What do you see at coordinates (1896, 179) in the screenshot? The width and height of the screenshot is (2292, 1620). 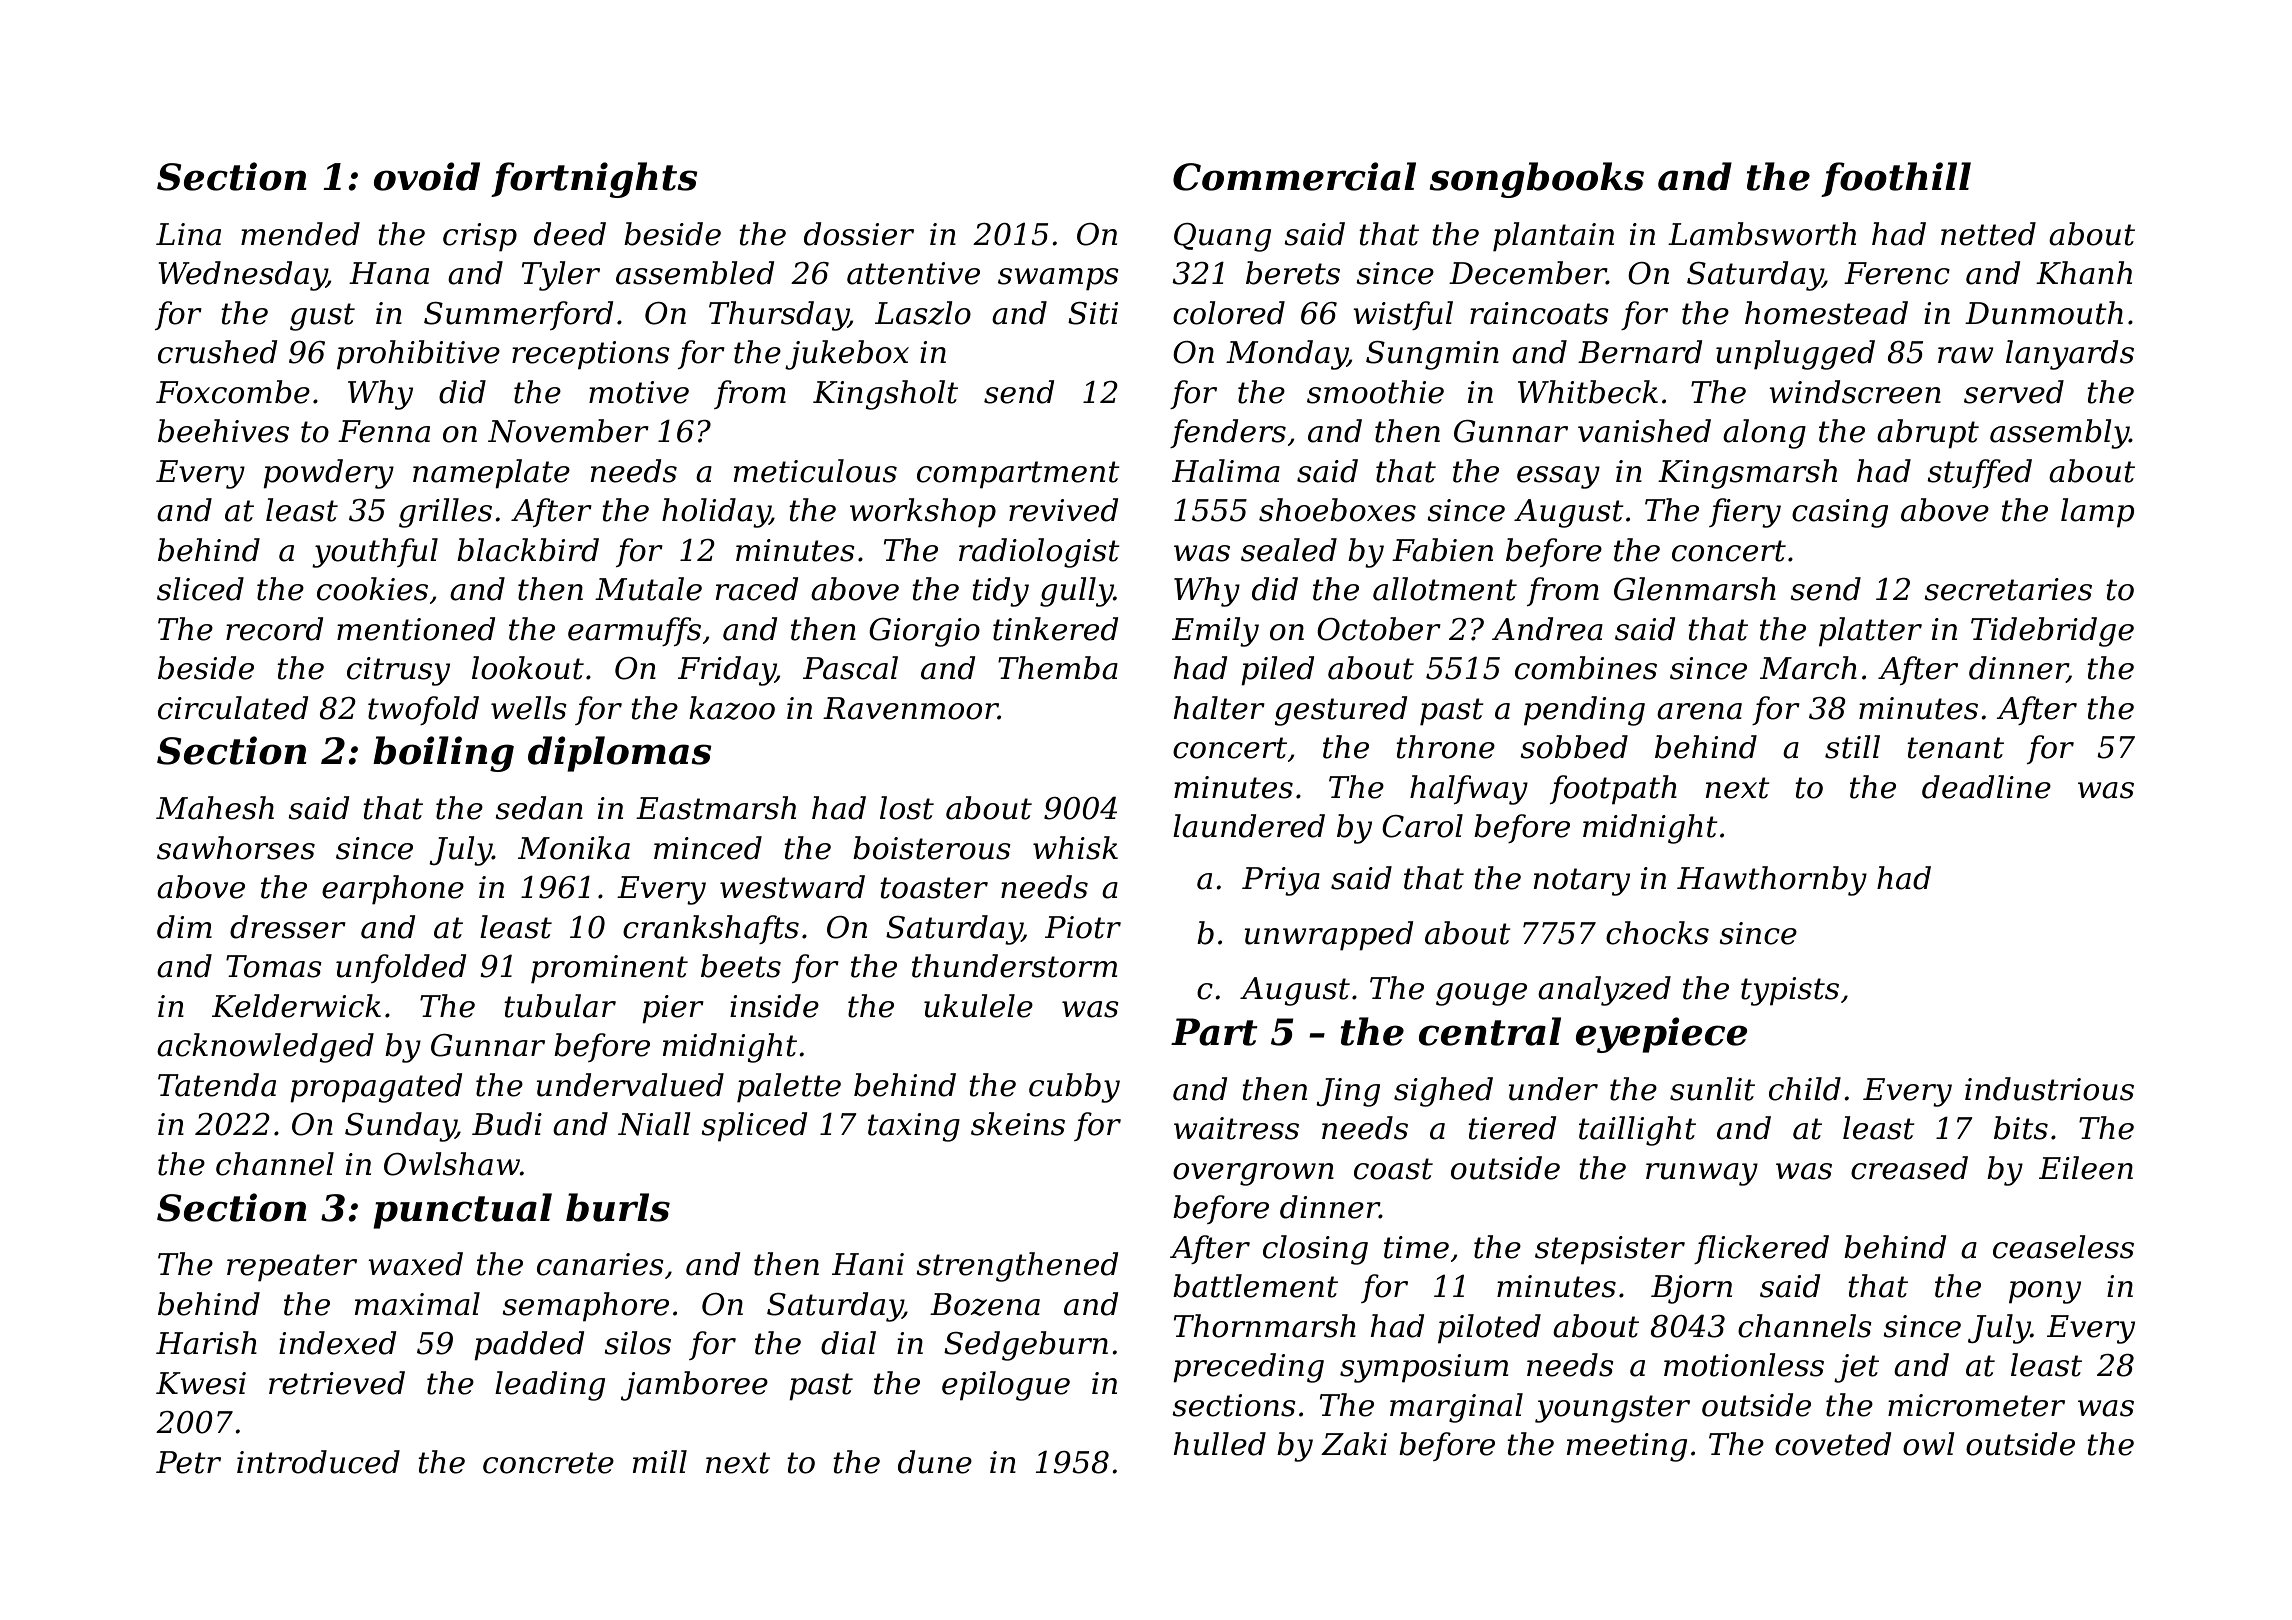 I see `foothill` at bounding box center [1896, 179].
